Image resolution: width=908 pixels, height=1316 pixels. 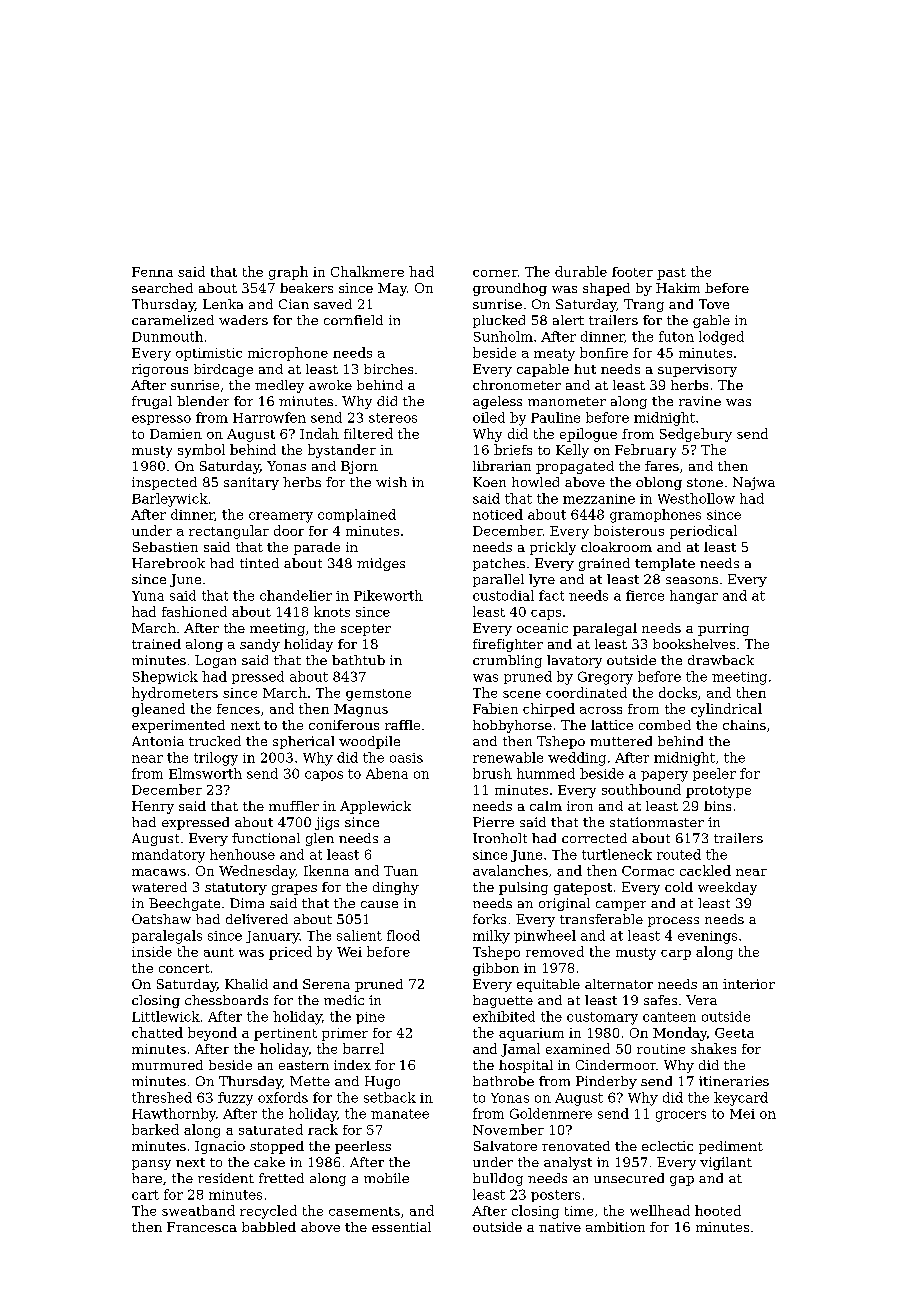 What do you see at coordinates (645, 595) in the page?
I see `fierce` at bounding box center [645, 595].
